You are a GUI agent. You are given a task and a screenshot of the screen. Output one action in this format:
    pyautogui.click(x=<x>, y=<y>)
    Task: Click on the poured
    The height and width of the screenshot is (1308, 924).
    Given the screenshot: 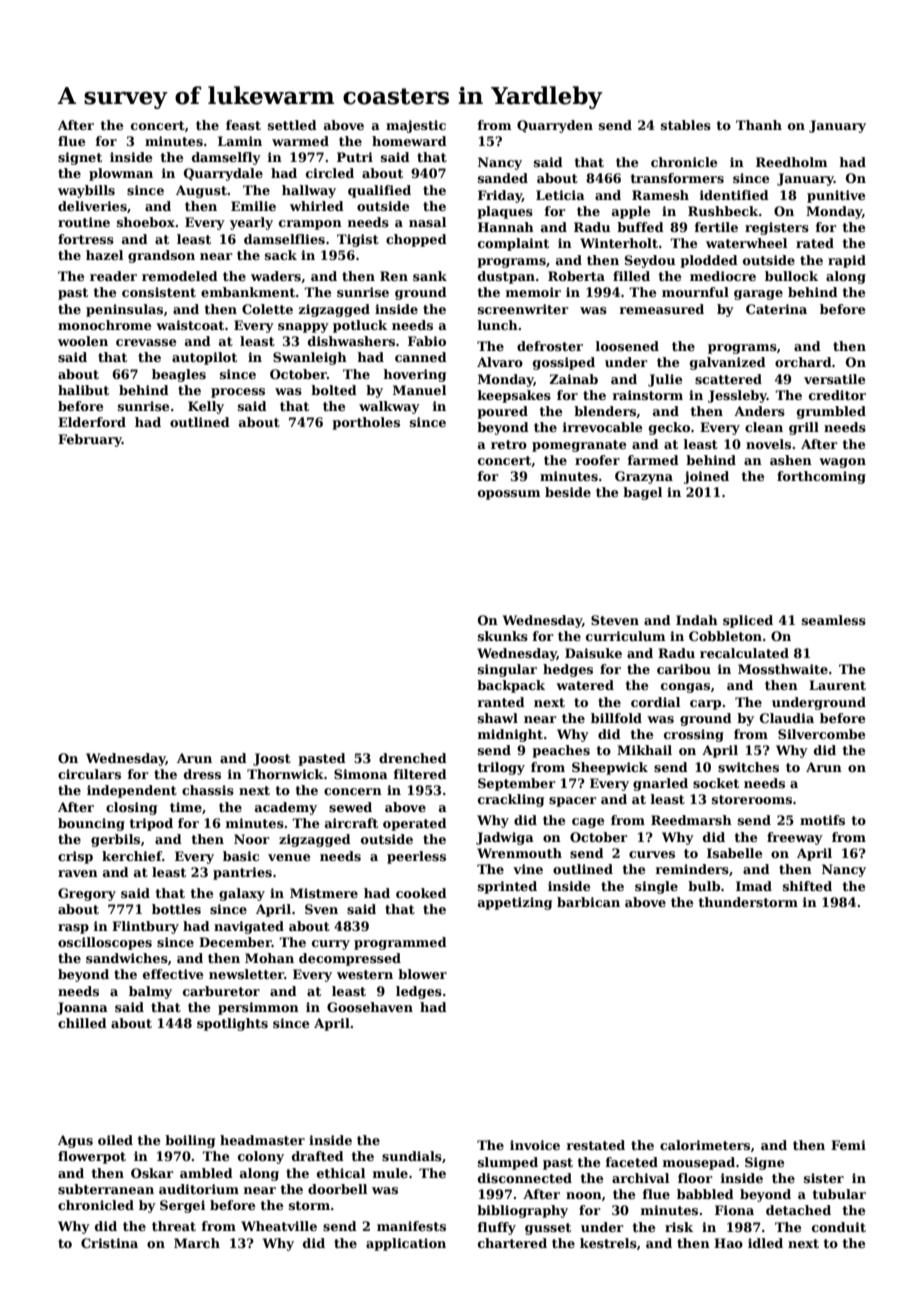 What is the action you would take?
    pyautogui.click(x=502, y=412)
